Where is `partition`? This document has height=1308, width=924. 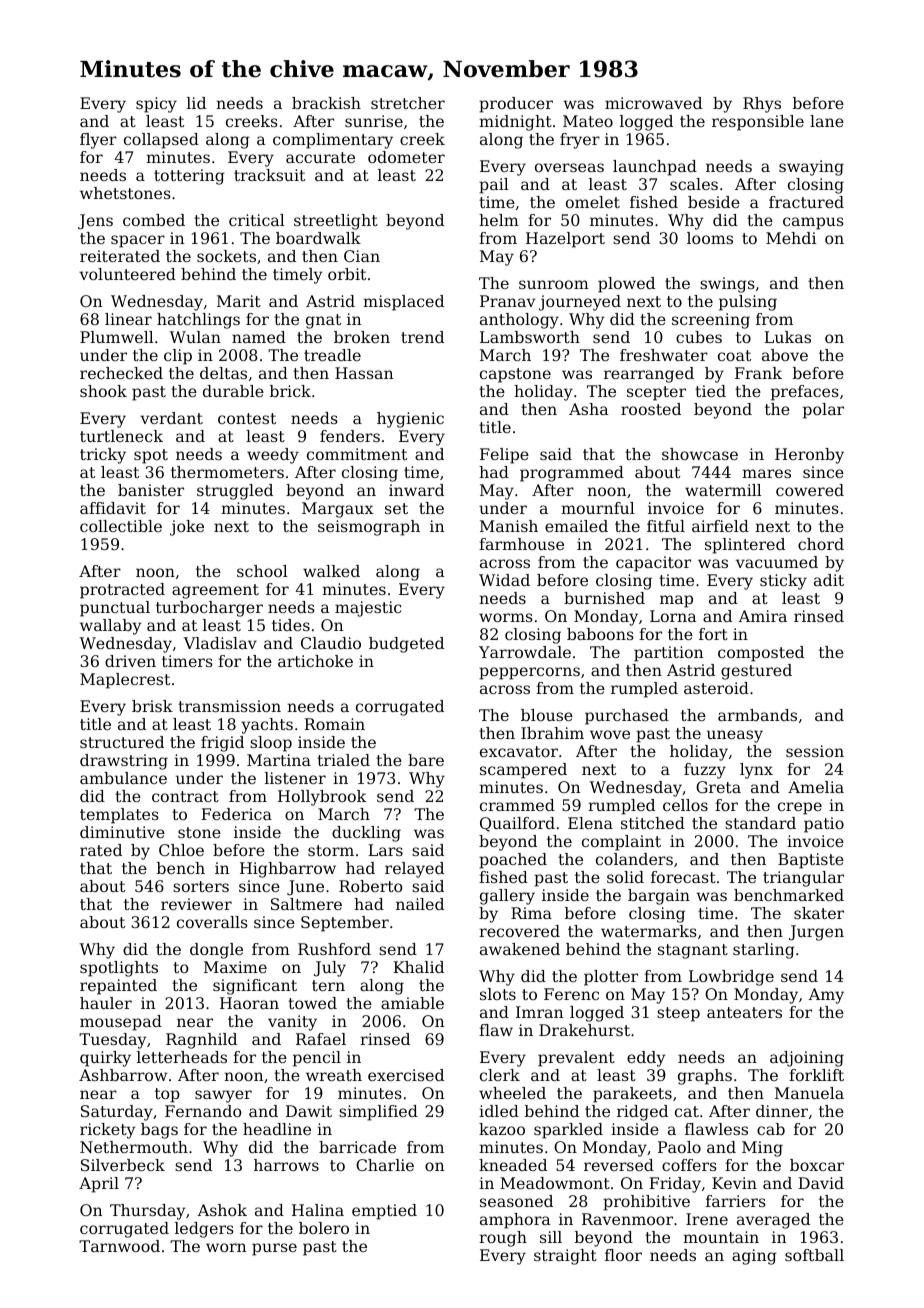 partition is located at coordinates (668, 654).
